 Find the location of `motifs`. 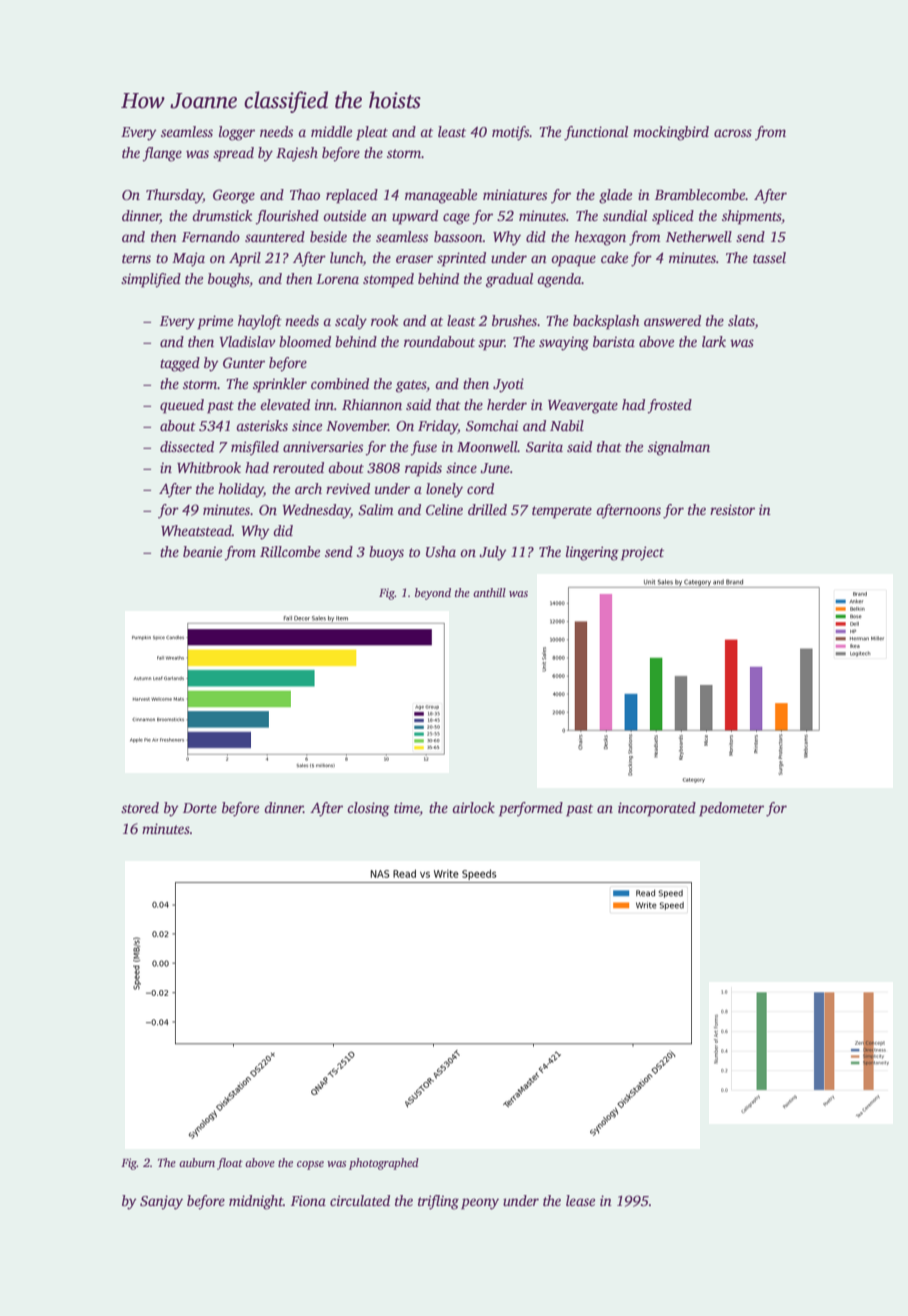

motifs is located at coordinates (511, 133).
